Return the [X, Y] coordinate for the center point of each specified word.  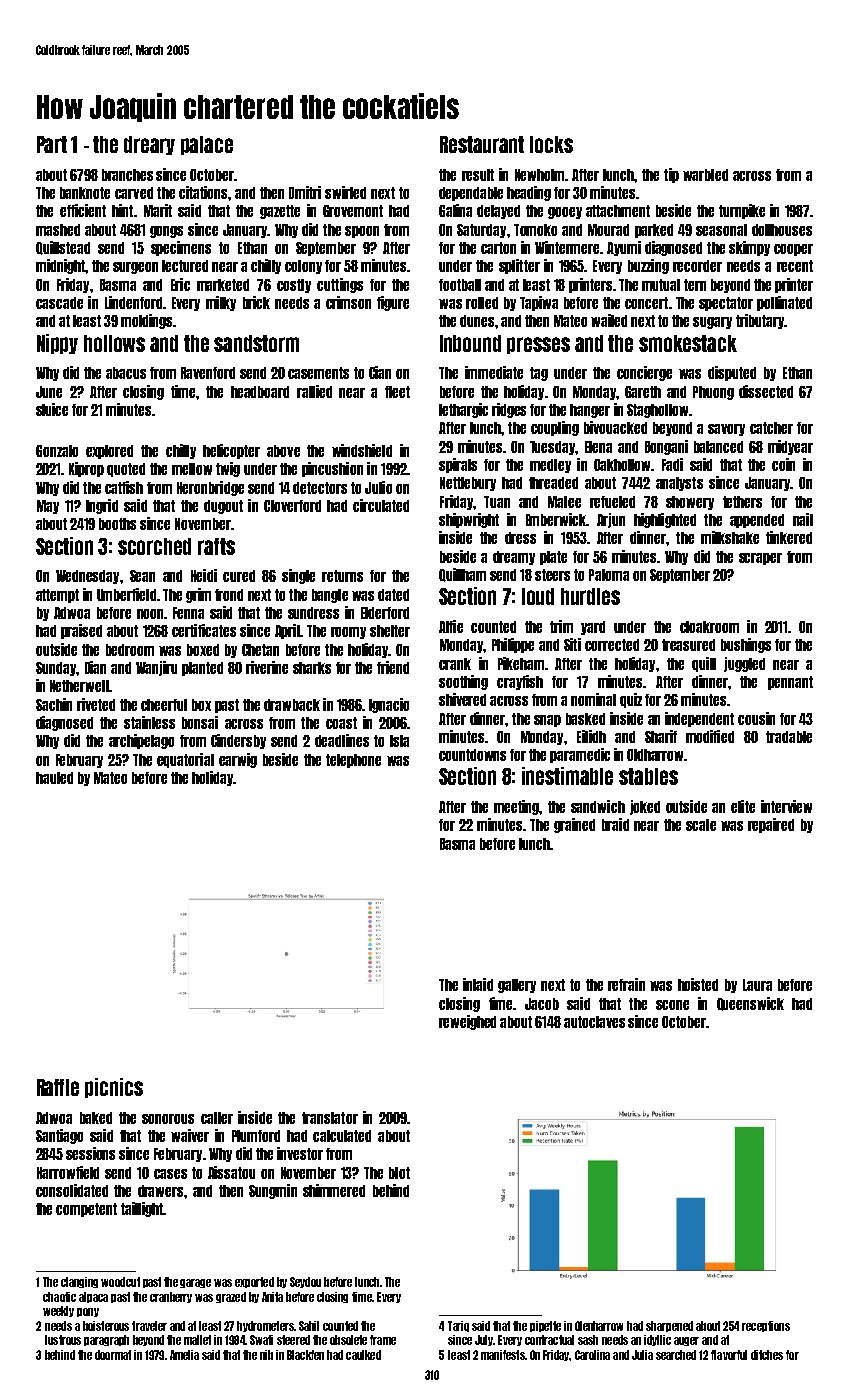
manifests [503, 1355]
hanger [590, 411]
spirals [458, 465]
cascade [59, 303]
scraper [760, 559]
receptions [766, 1326]
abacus [126, 373]
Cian [380, 372]
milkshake [730, 537]
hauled [54, 778]
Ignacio [389, 705]
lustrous [63, 1340]
